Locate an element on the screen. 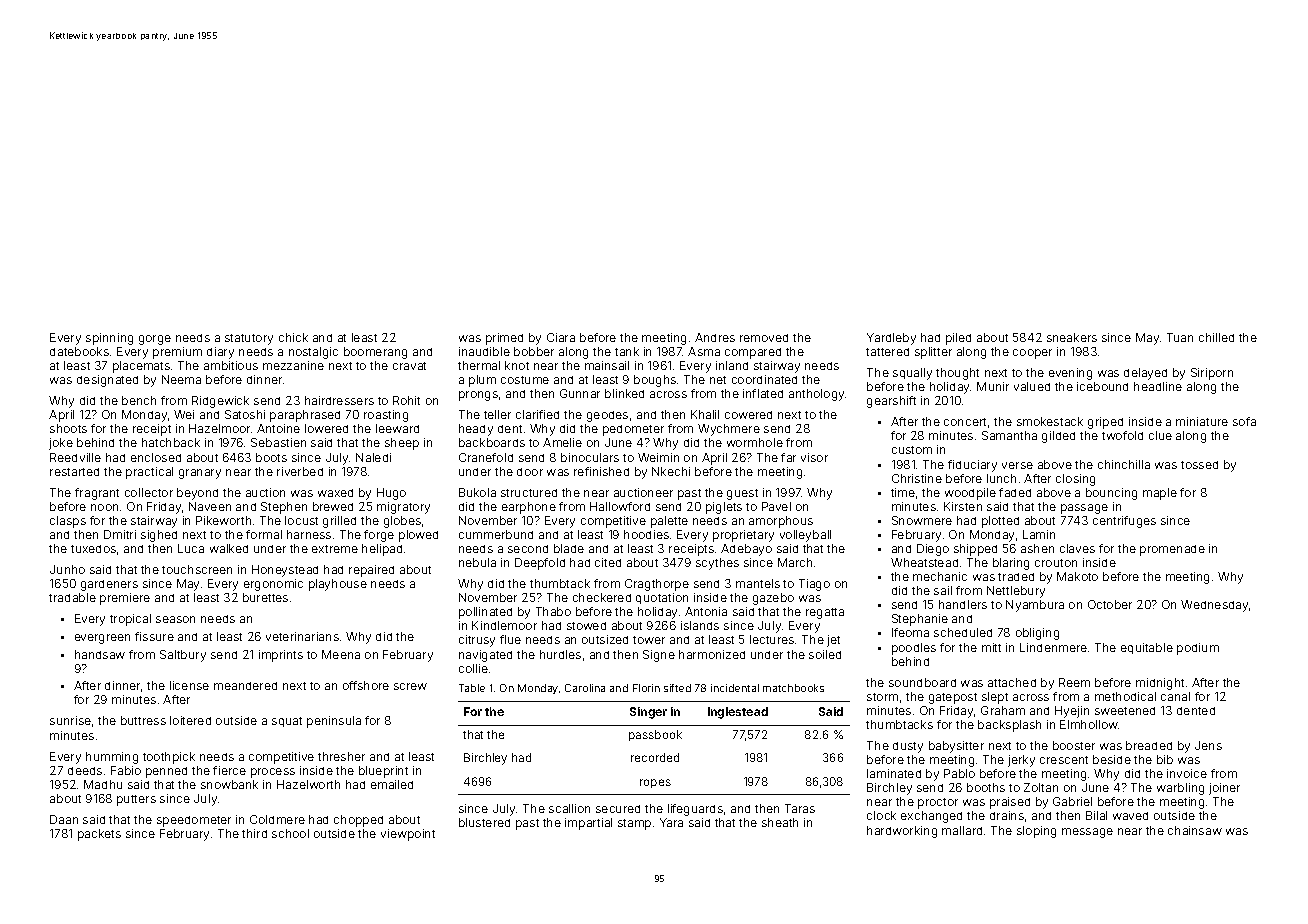 The height and width of the screenshot is (924, 1308). Gunnar is located at coordinates (580, 393).
